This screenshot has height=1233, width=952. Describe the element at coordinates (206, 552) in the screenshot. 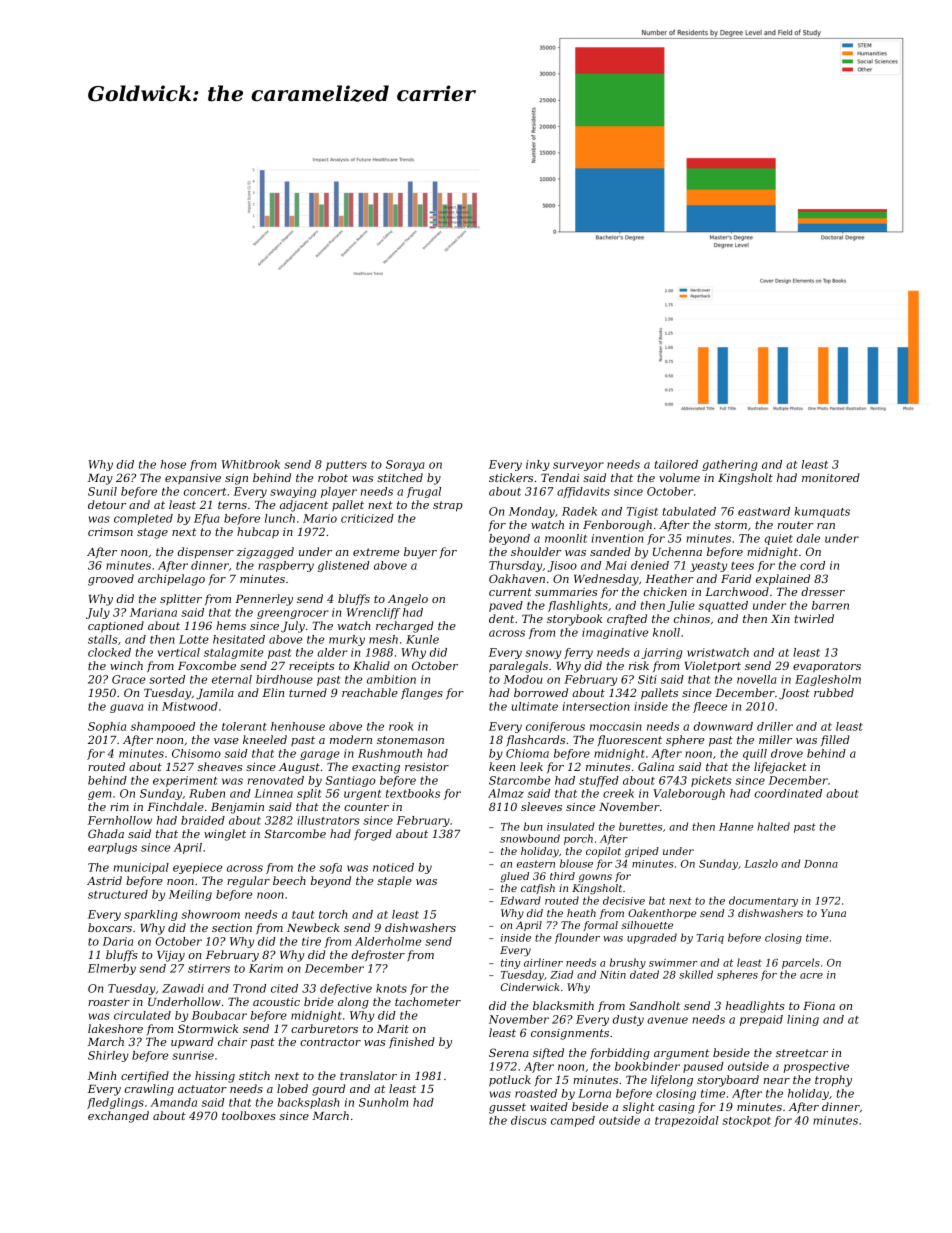

I see `dispenser` at that location.
